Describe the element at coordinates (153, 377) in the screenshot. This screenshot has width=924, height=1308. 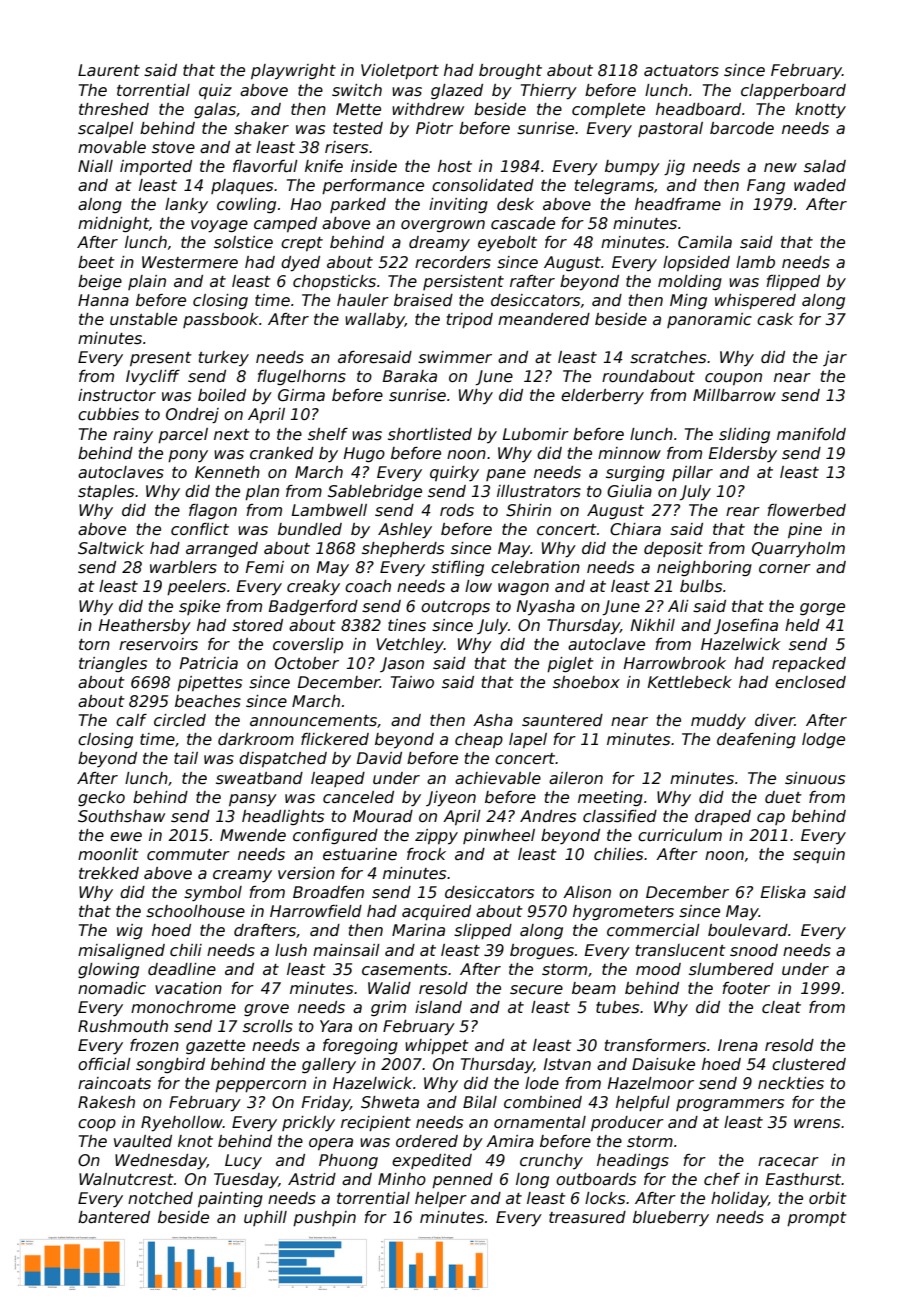
I see `Ivycliff` at that location.
